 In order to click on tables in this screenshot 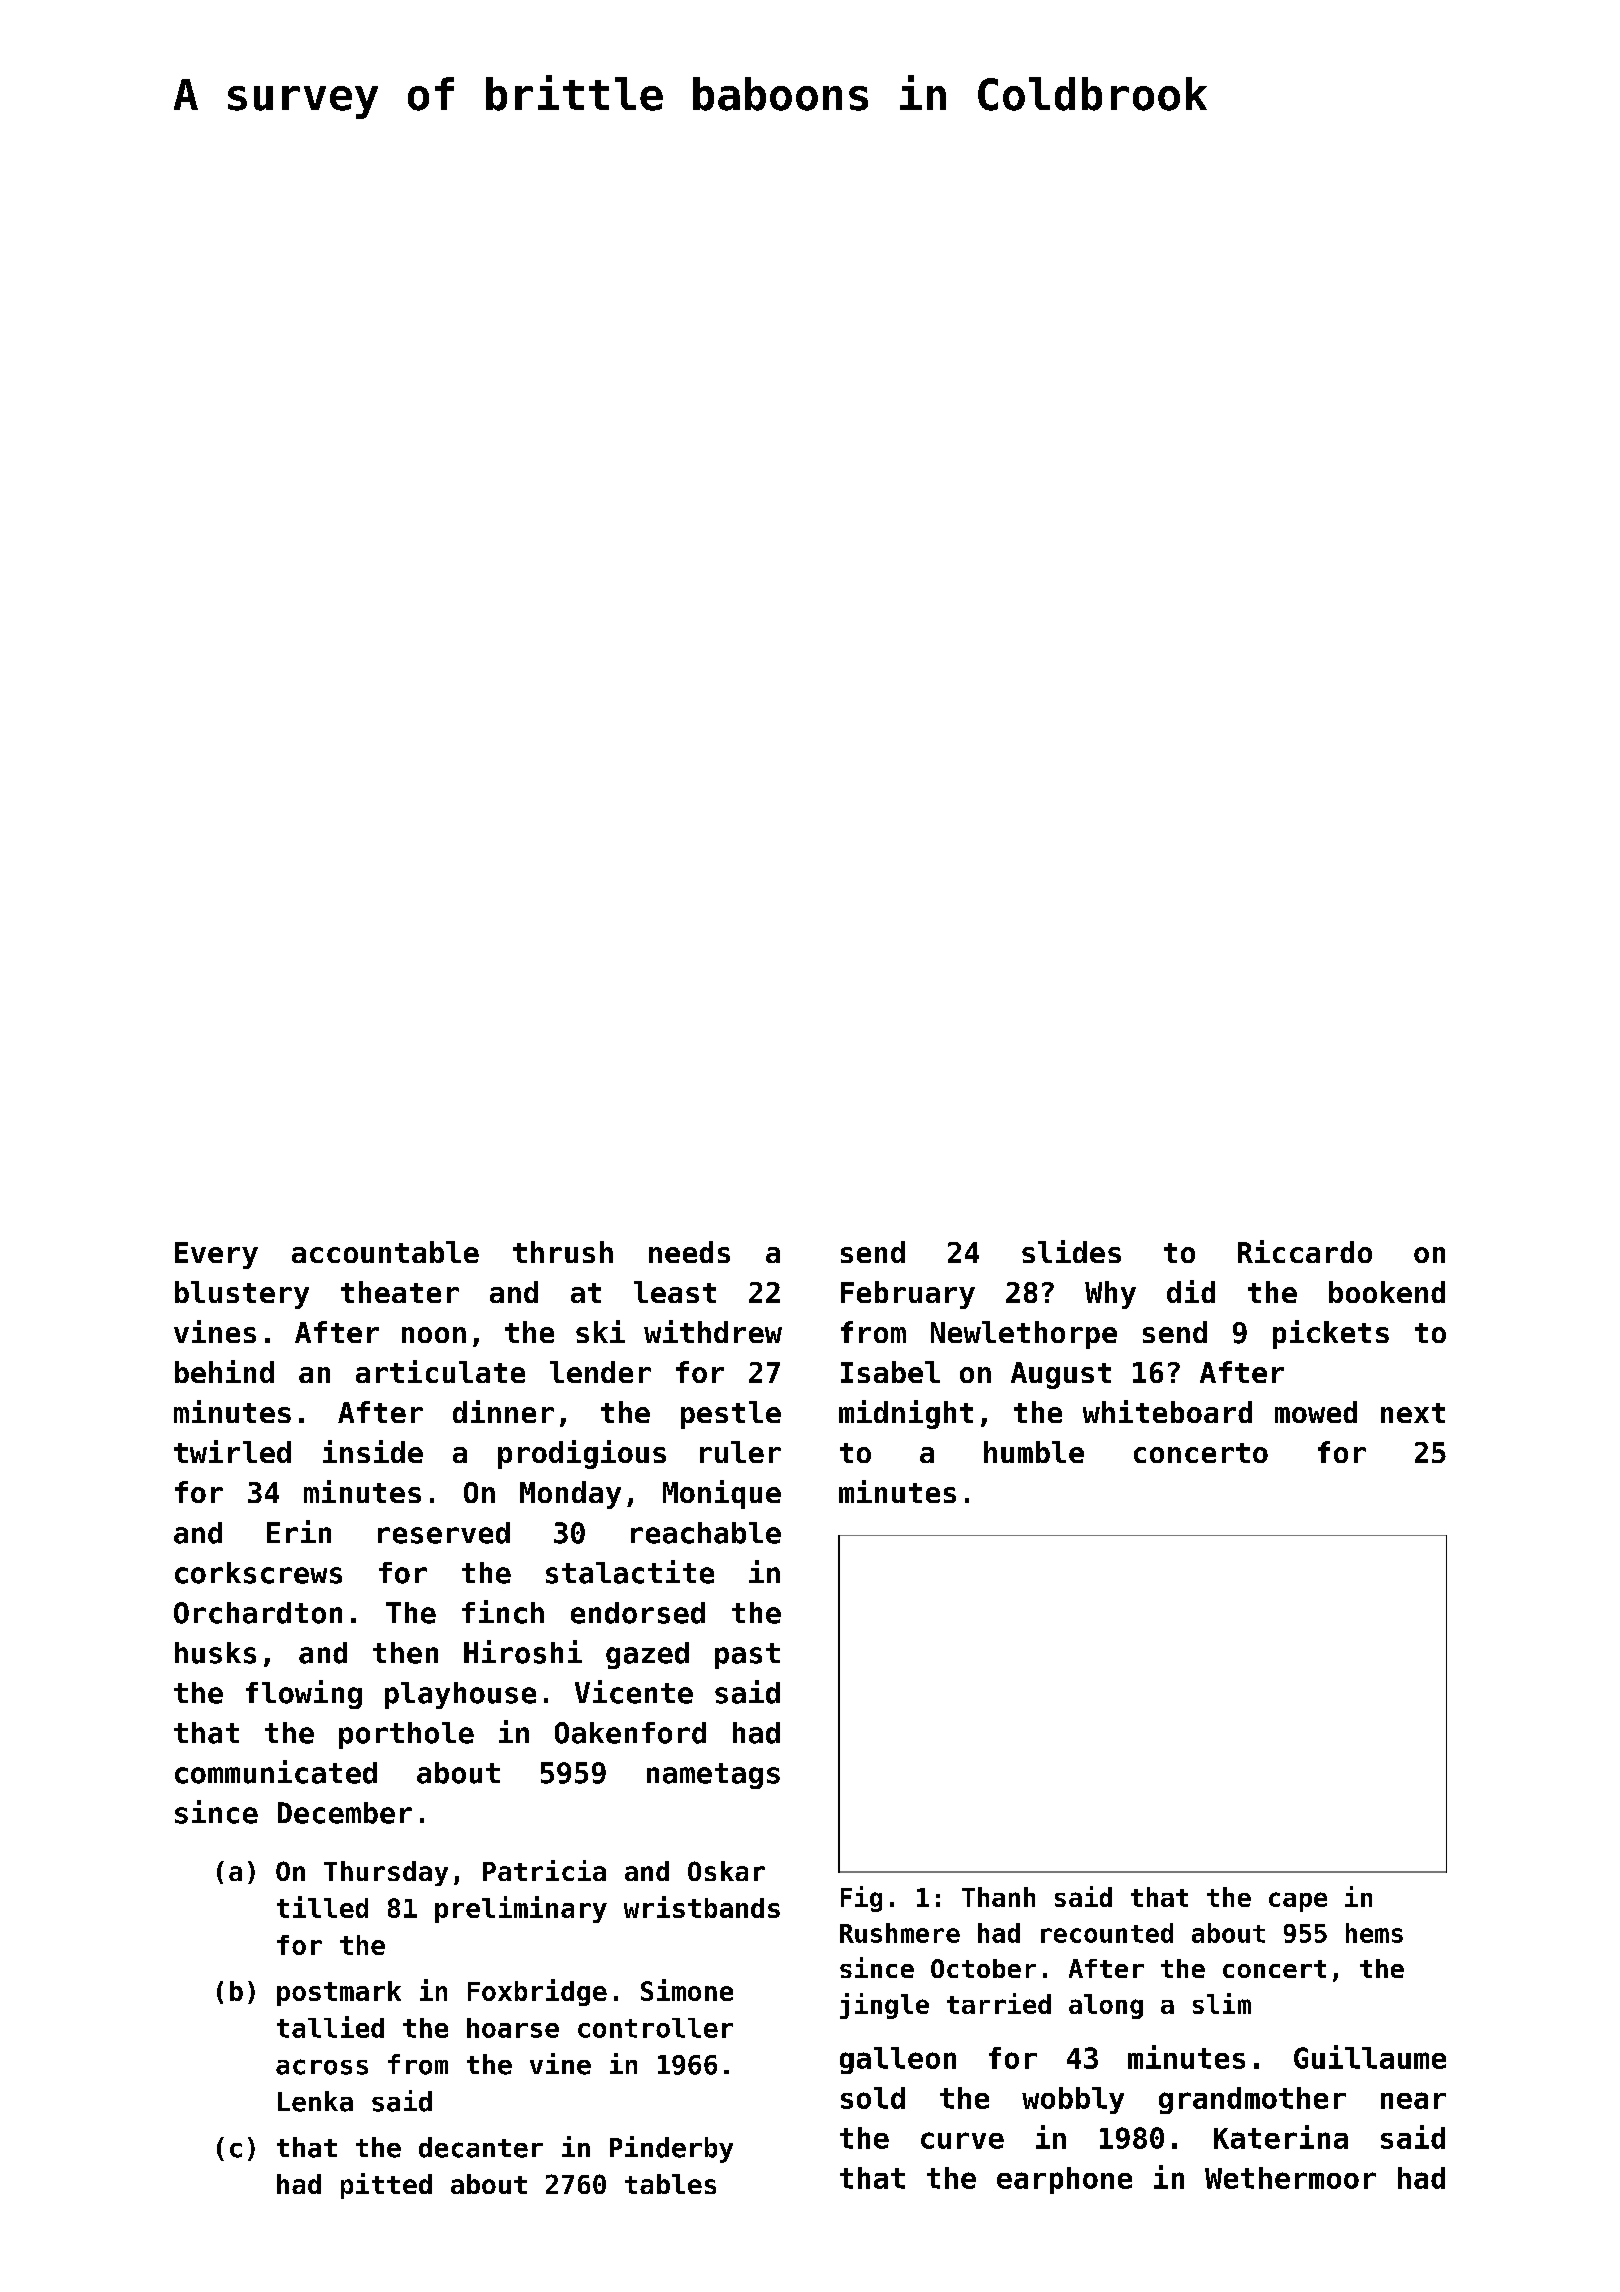, I will do `click(670, 2184)`.
